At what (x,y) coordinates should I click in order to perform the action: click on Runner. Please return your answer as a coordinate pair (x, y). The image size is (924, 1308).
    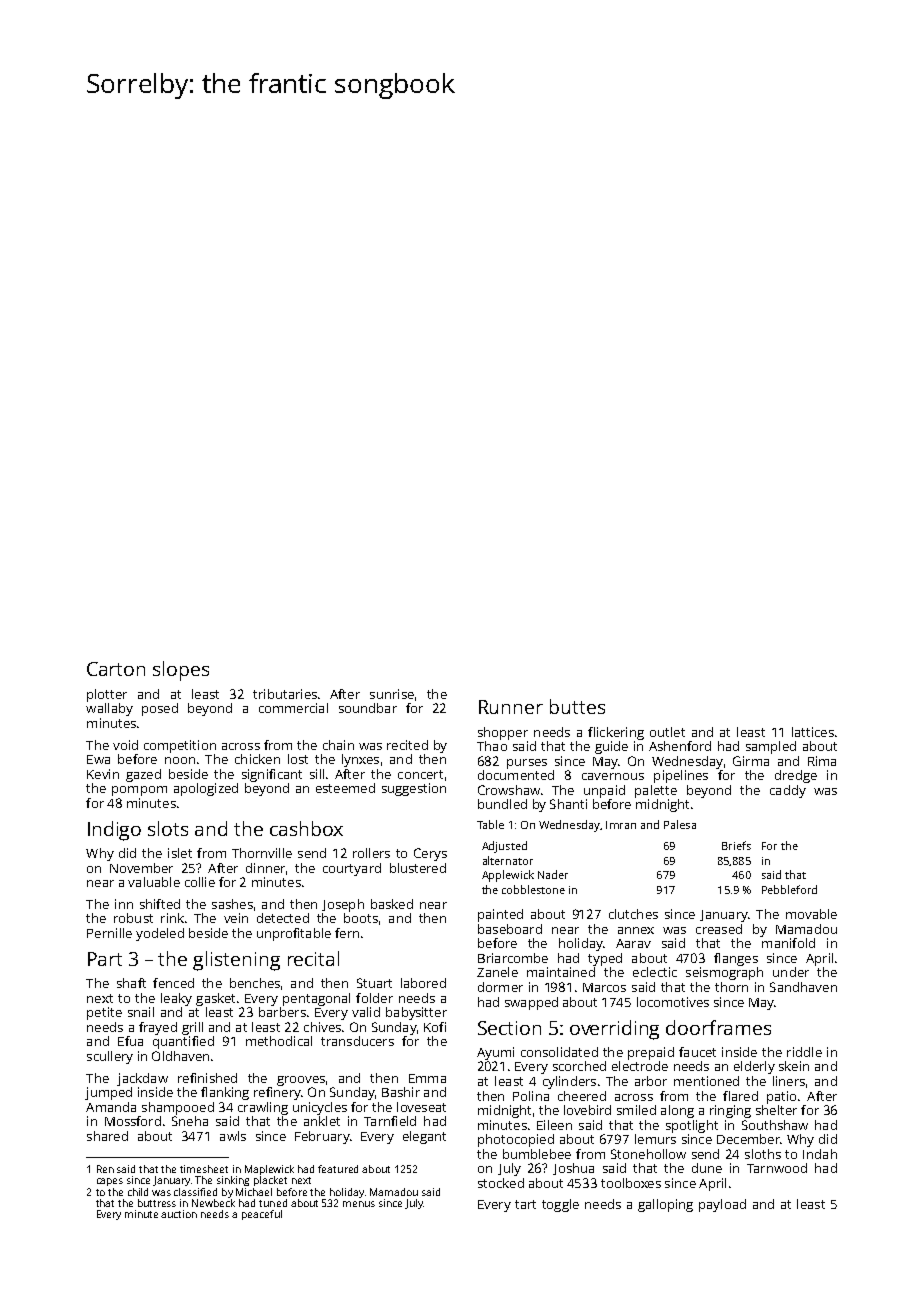
    Looking at the image, I should click on (511, 707).
